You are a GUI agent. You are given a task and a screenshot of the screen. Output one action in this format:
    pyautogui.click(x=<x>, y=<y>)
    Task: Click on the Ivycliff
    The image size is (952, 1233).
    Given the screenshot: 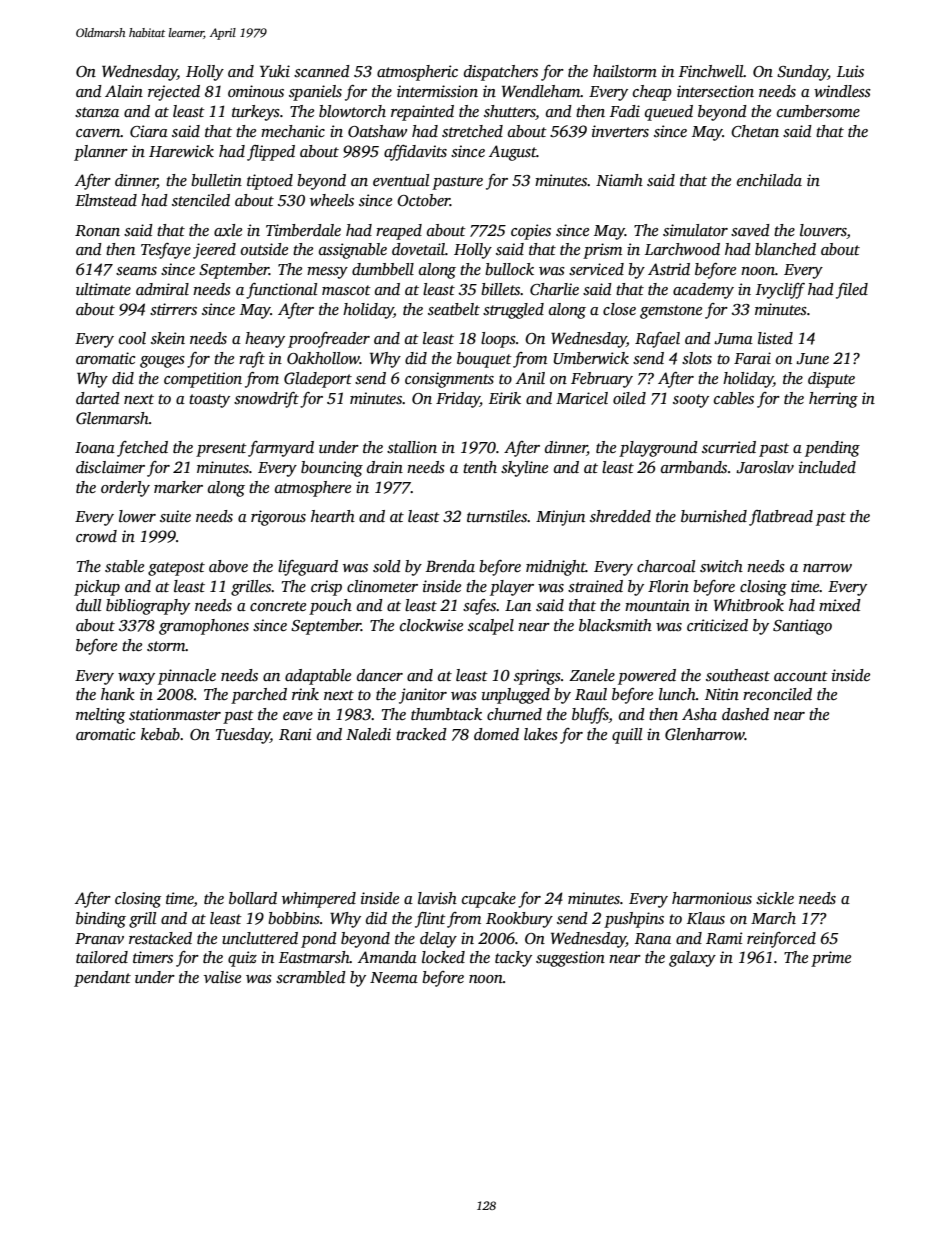 What is the action you would take?
    pyautogui.click(x=780, y=291)
